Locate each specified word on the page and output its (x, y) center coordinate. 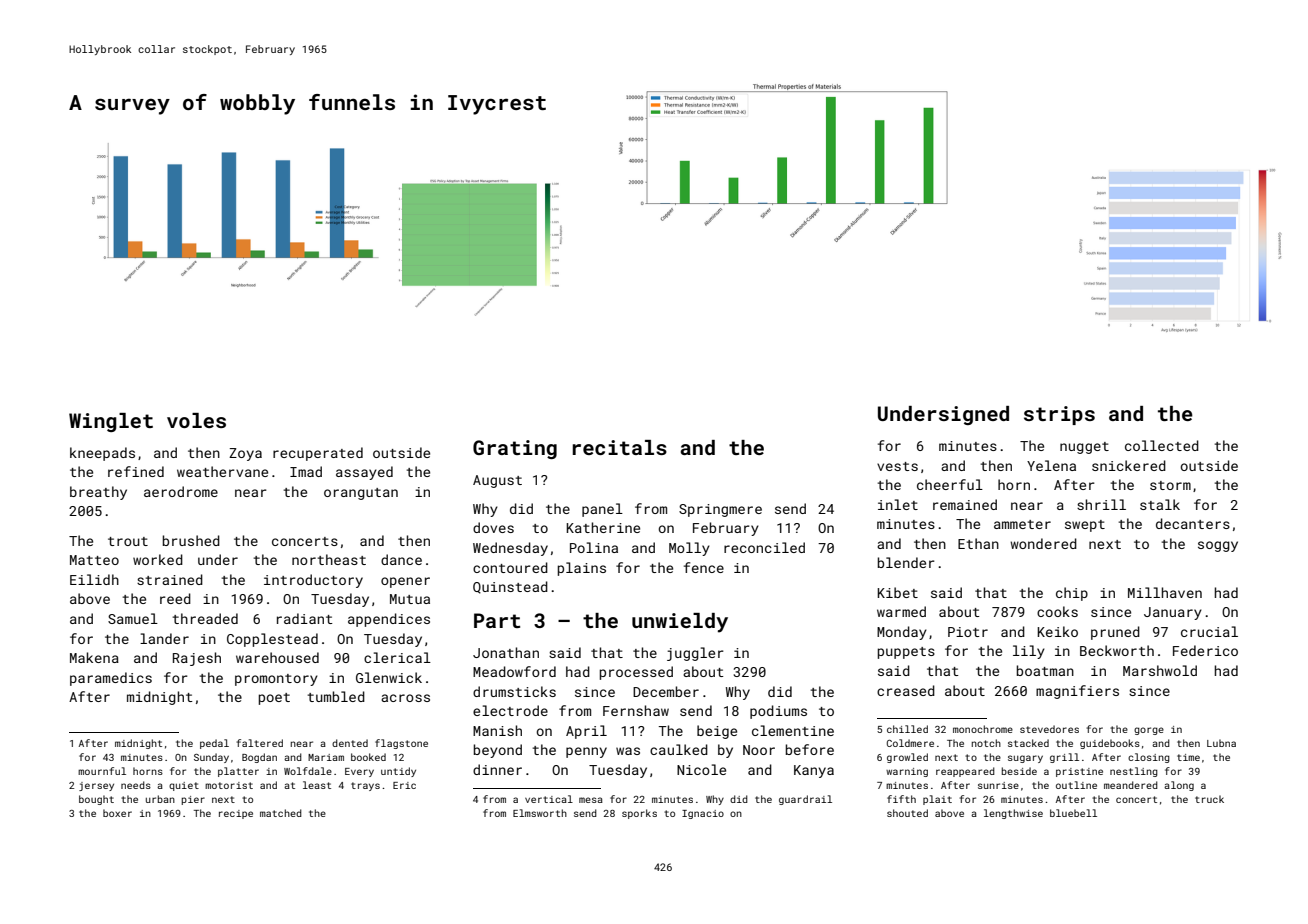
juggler (695, 654)
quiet (184, 786)
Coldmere (910, 743)
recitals (619, 447)
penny (586, 752)
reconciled (764, 547)
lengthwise (1013, 814)
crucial (1209, 631)
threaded (205, 618)
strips (1059, 415)
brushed (191, 540)
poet (274, 699)
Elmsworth (540, 813)
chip (1072, 594)
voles (196, 420)
